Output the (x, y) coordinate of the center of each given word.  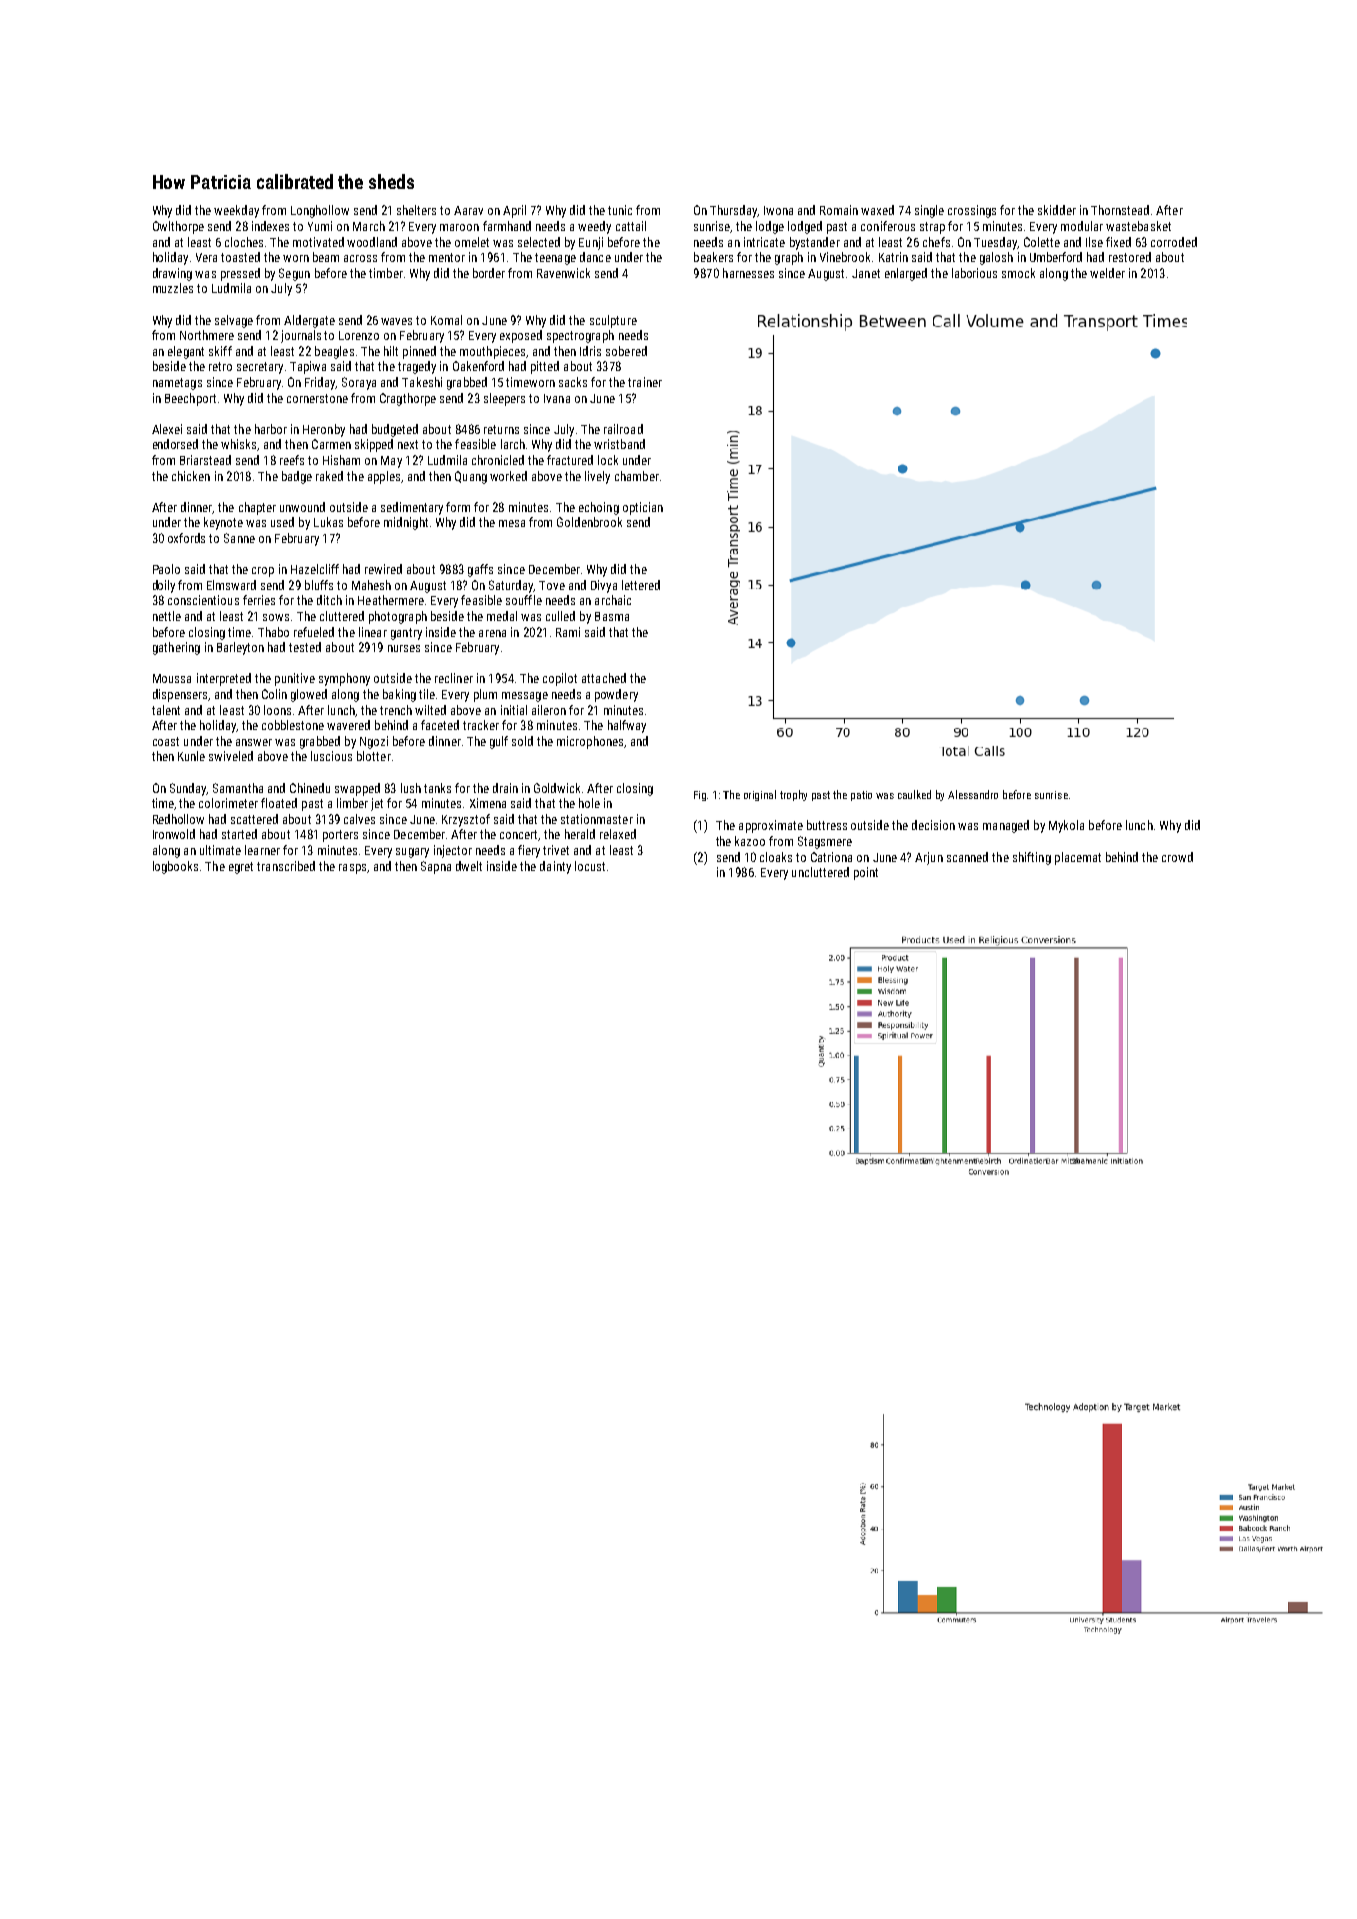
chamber (637, 476)
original (760, 795)
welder (1107, 273)
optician (643, 508)
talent (166, 710)
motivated (318, 242)
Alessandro (973, 794)
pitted (545, 367)
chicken (191, 476)
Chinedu (310, 788)
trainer (645, 382)
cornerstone (317, 398)
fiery (529, 851)
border (489, 273)
